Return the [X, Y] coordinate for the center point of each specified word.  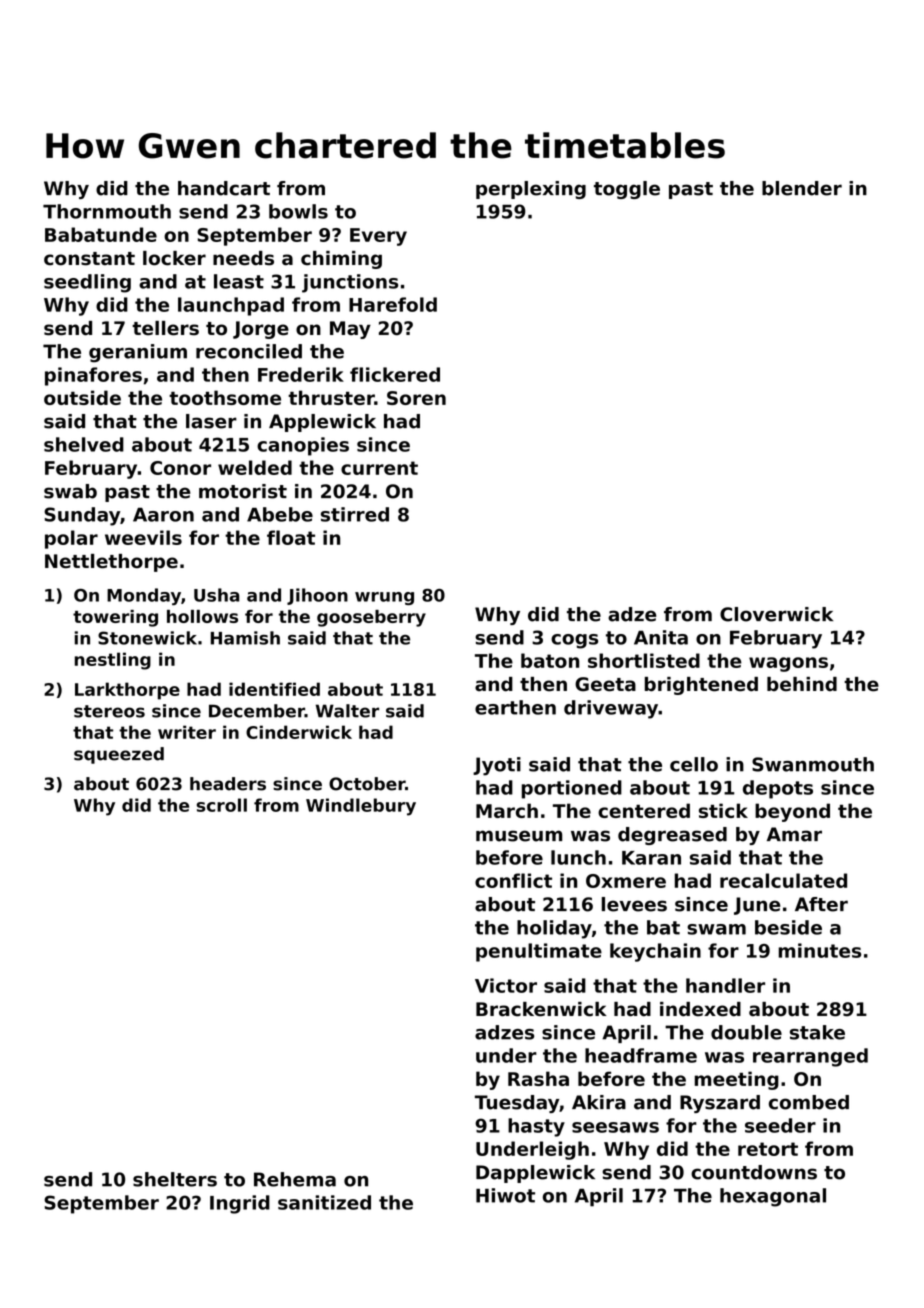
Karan [651, 858]
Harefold [393, 304]
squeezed [119, 755]
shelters [175, 1179]
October [367, 784]
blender [802, 188]
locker [174, 258]
